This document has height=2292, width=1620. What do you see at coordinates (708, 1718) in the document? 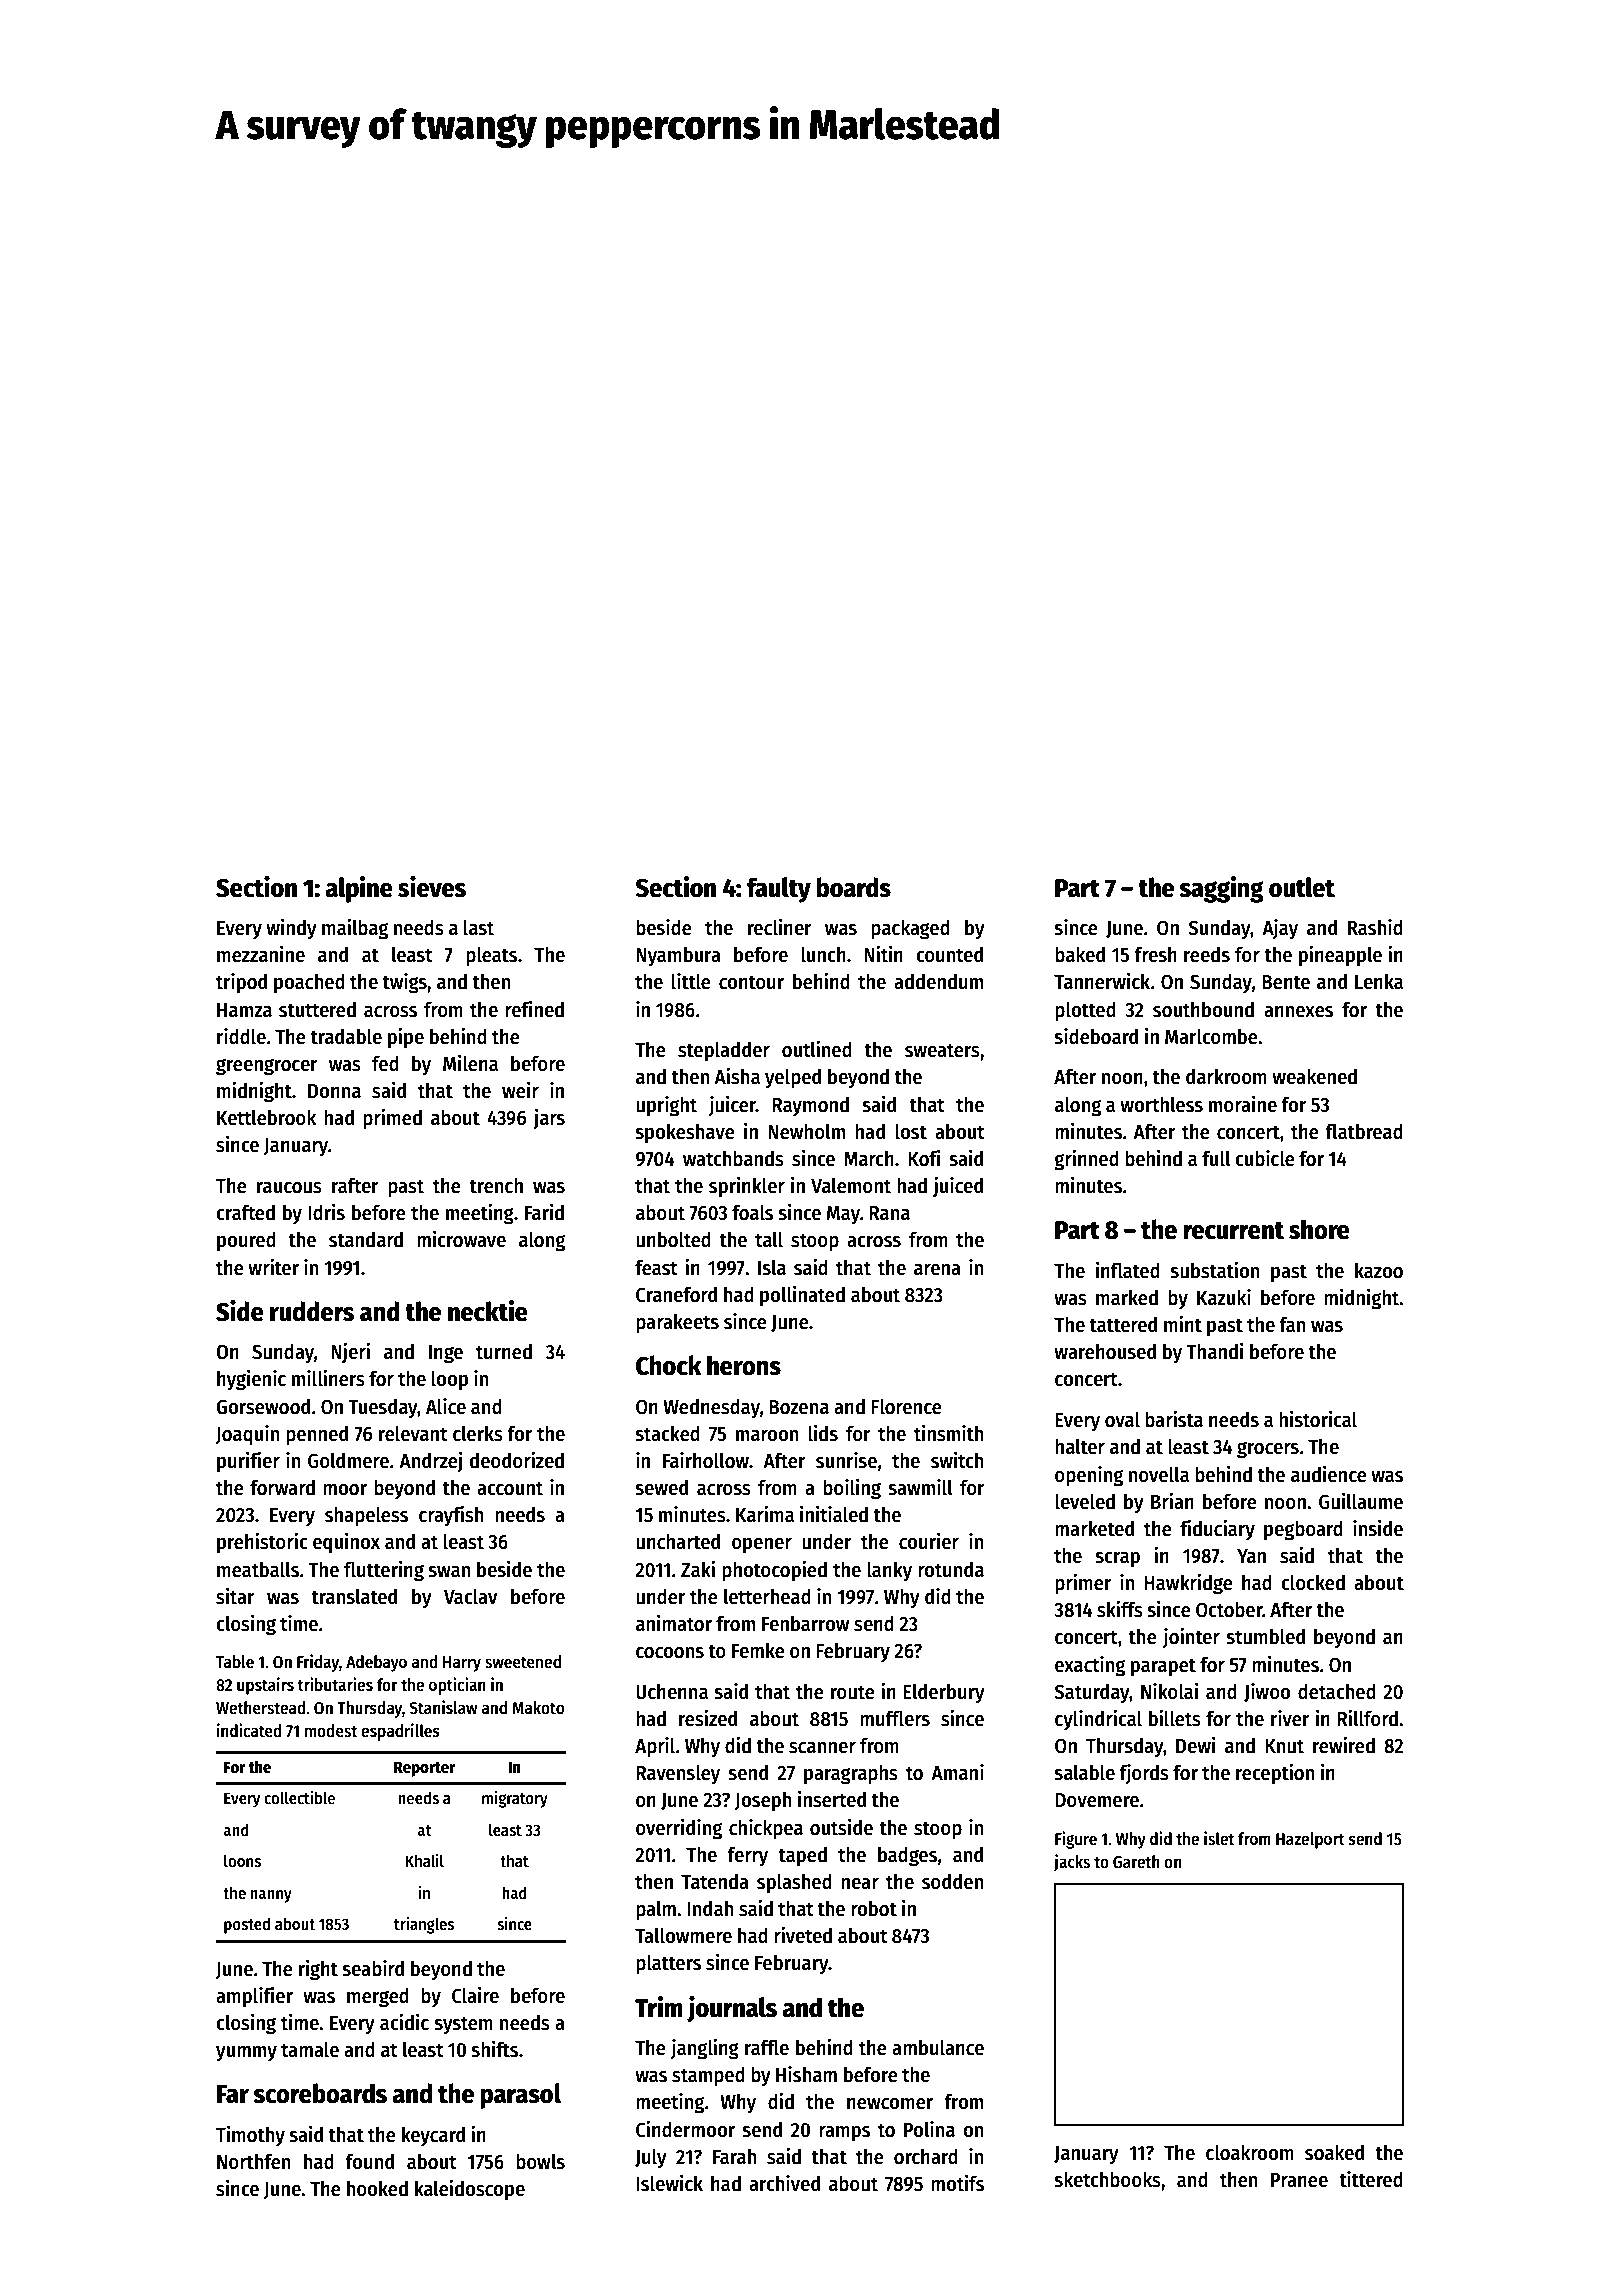
I see `resized` at bounding box center [708, 1718].
